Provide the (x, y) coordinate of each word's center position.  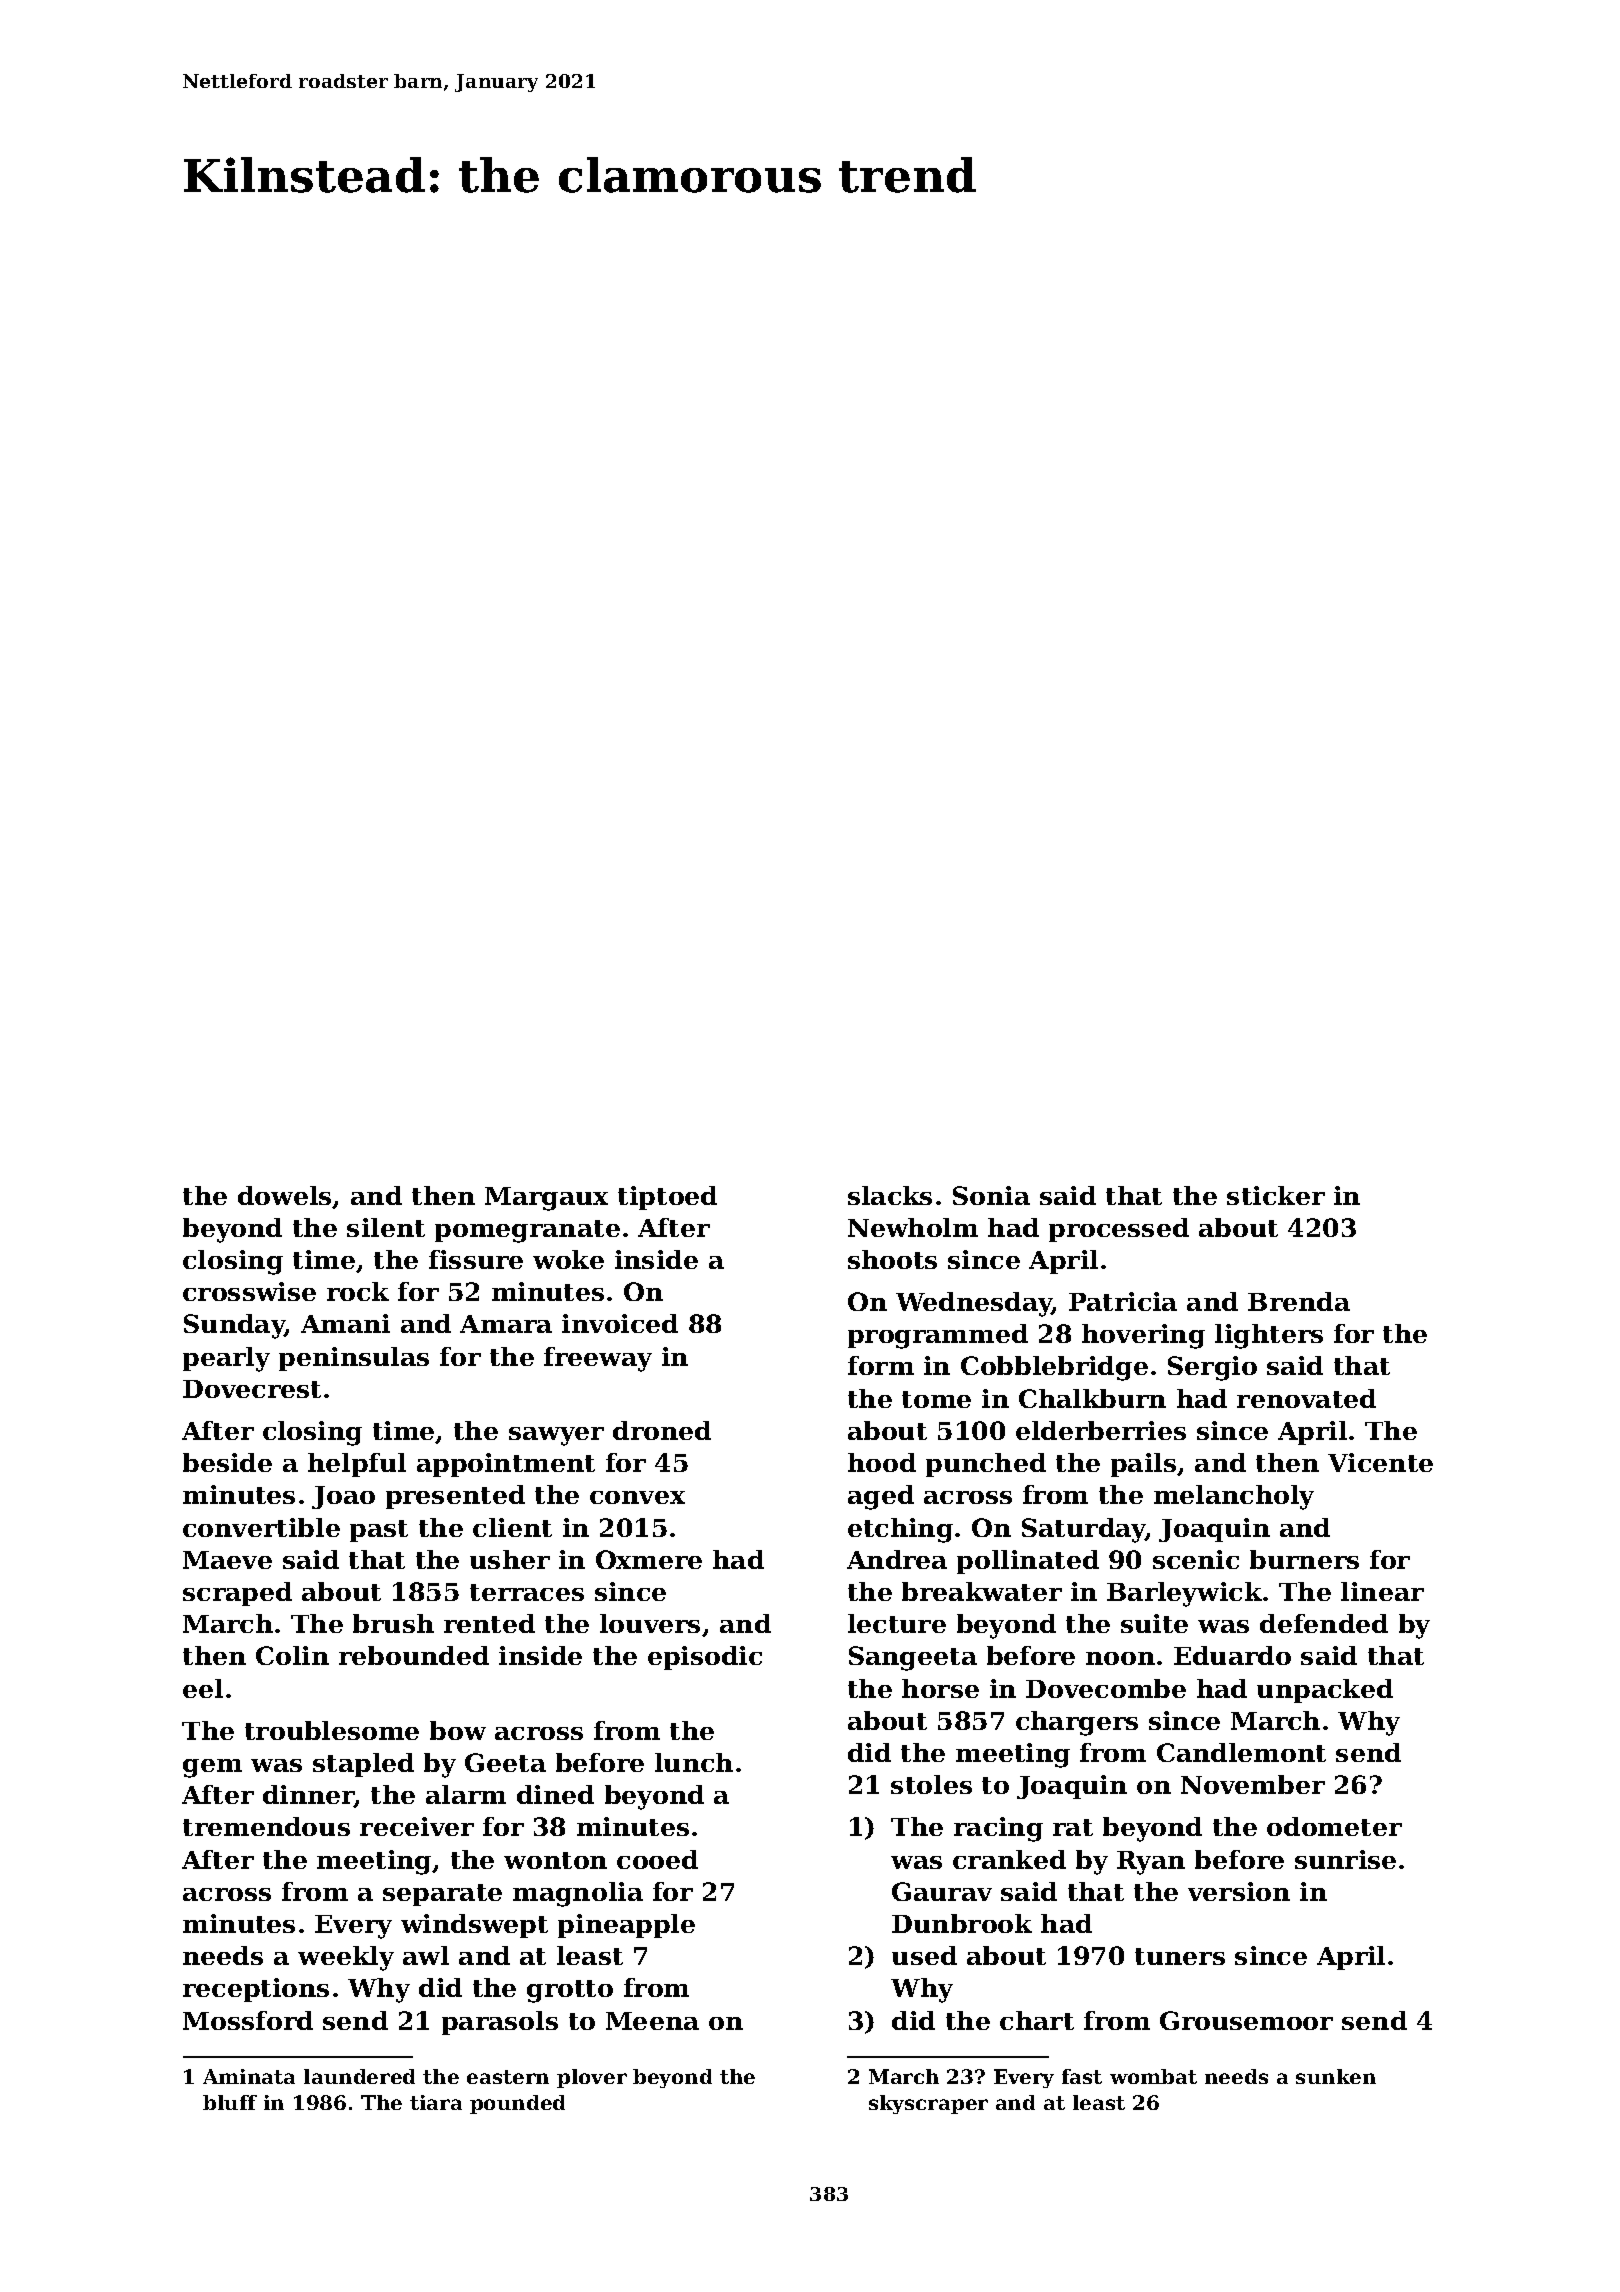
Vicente (1380, 1462)
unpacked (1325, 1691)
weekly (346, 1958)
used (924, 1955)
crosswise (249, 1291)
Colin (292, 1655)
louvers (650, 1623)
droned (662, 1430)
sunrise (1345, 1859)
